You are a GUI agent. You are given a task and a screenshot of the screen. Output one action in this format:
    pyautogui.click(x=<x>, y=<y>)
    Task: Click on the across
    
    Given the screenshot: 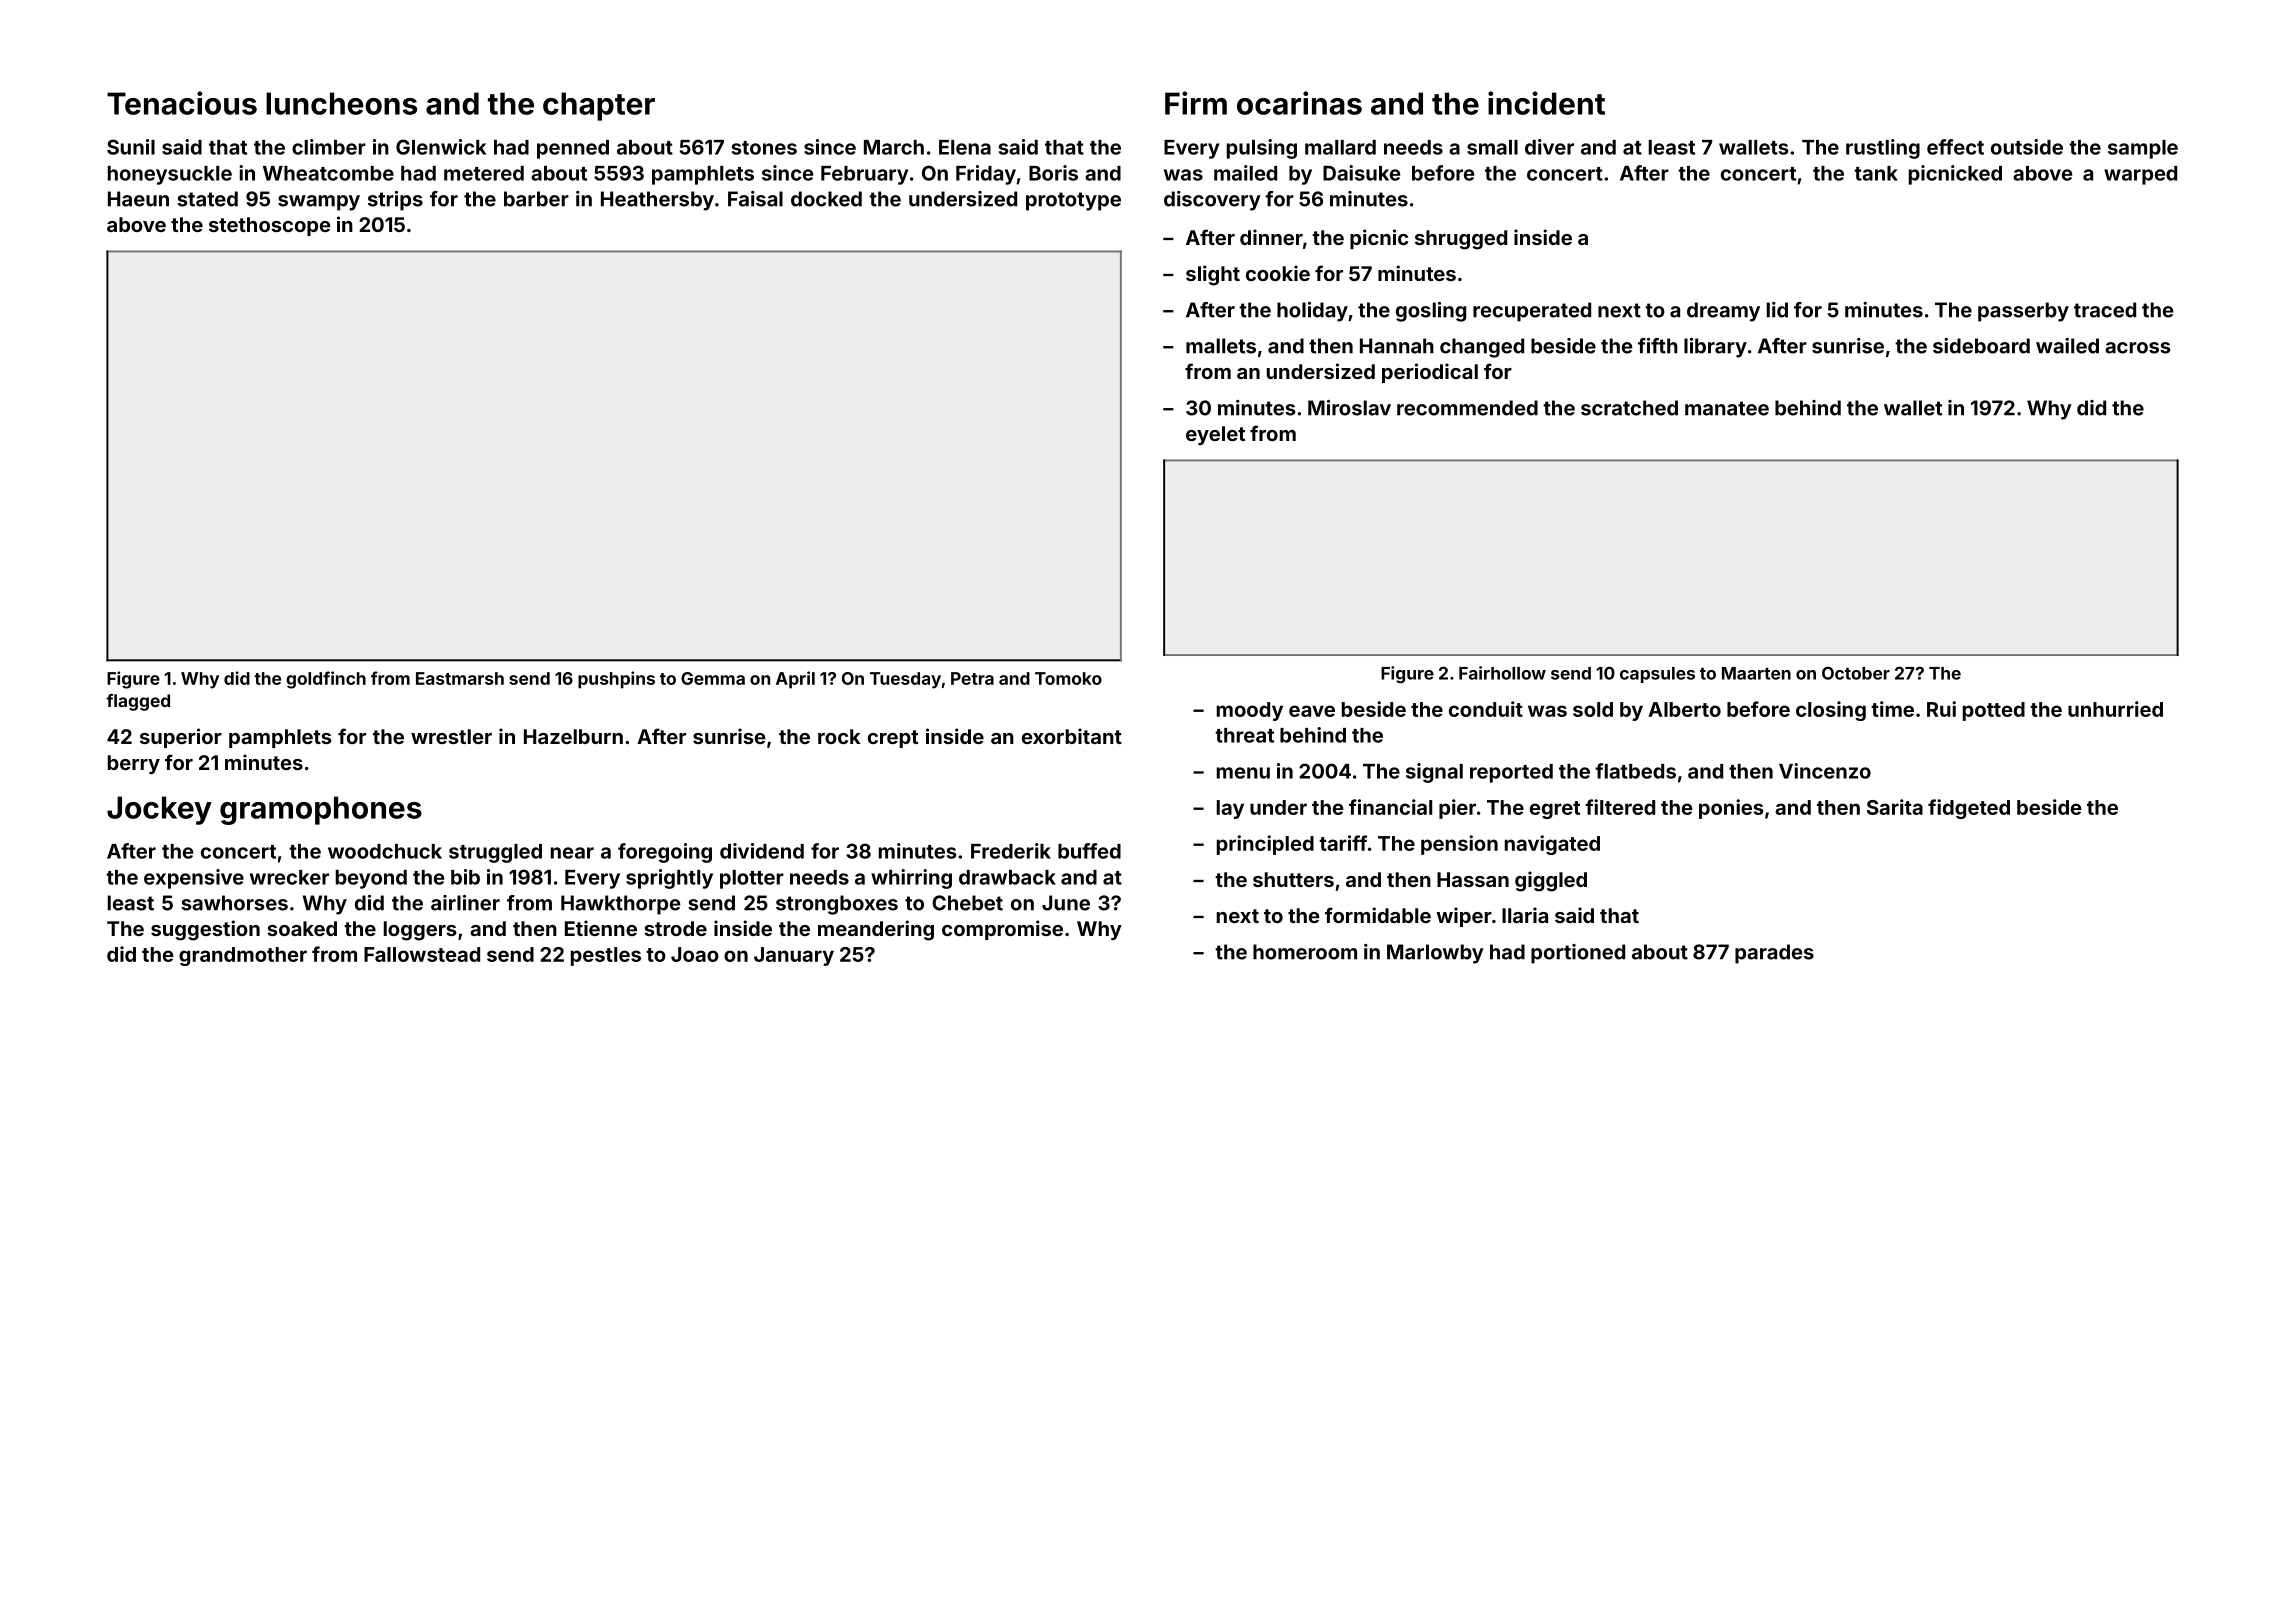 What is the action you would take?
    pyautogui.click(x=2138, y=348)
